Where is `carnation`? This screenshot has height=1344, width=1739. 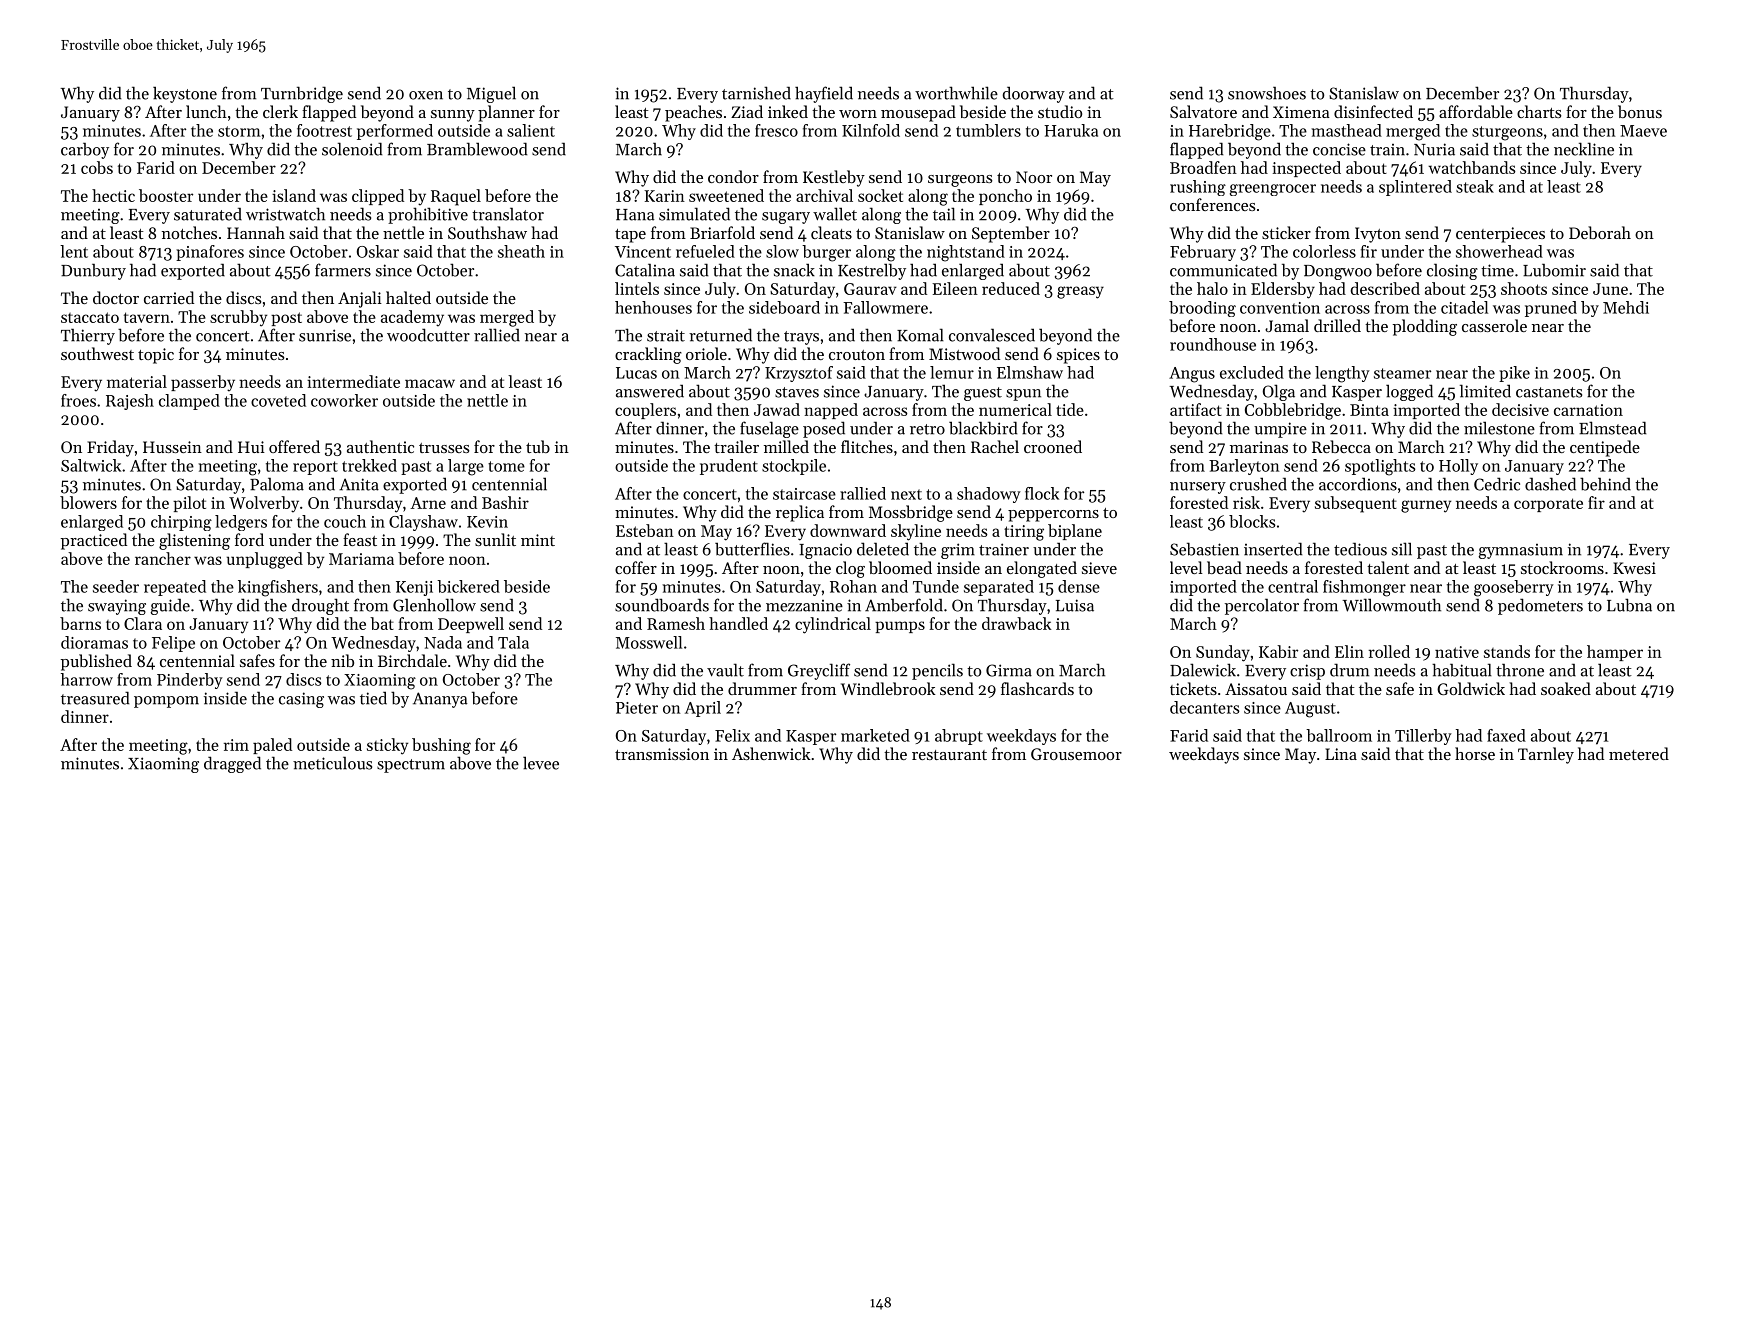
carnation is located at coordinates (1588, 410).
